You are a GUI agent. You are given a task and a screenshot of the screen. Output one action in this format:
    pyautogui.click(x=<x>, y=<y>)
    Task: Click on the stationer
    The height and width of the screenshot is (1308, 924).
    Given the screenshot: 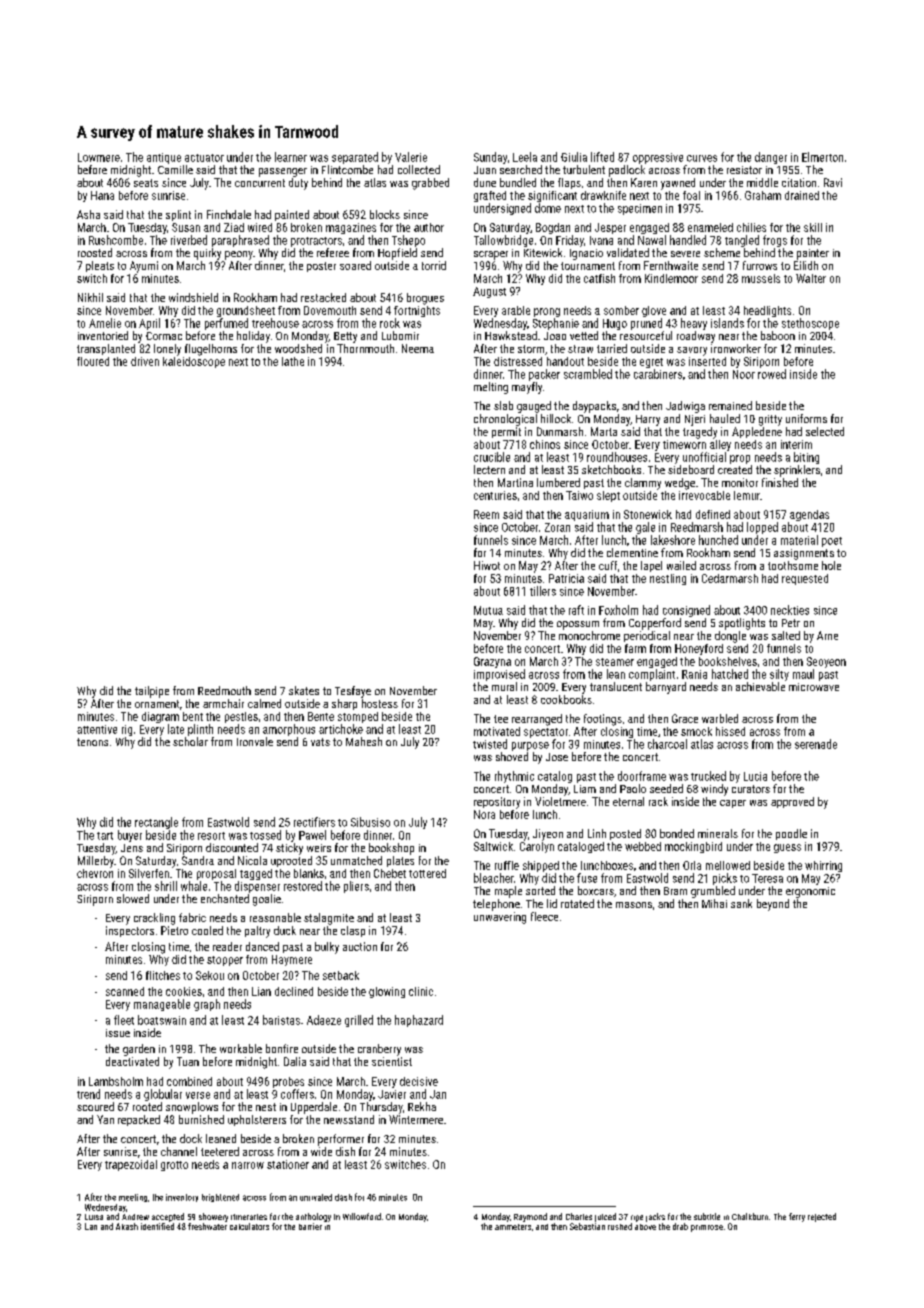 What is the action you would take?
    pyautogui.click(x=288, y=1164)
